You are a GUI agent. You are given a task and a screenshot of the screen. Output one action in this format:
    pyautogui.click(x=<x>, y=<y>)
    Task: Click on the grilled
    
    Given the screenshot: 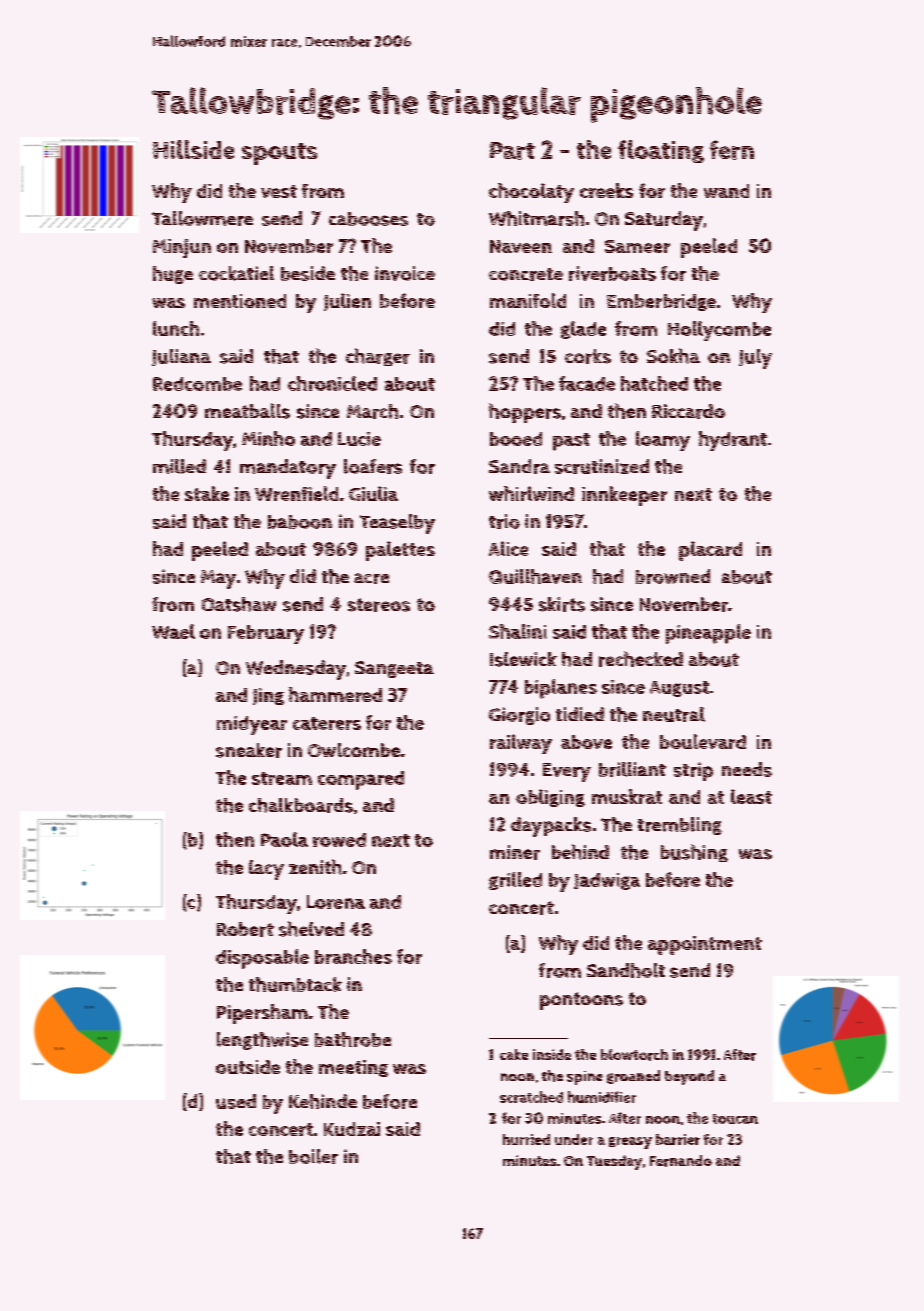 What is the action you would take?
    pyautogui.click(x=515, y=881)
